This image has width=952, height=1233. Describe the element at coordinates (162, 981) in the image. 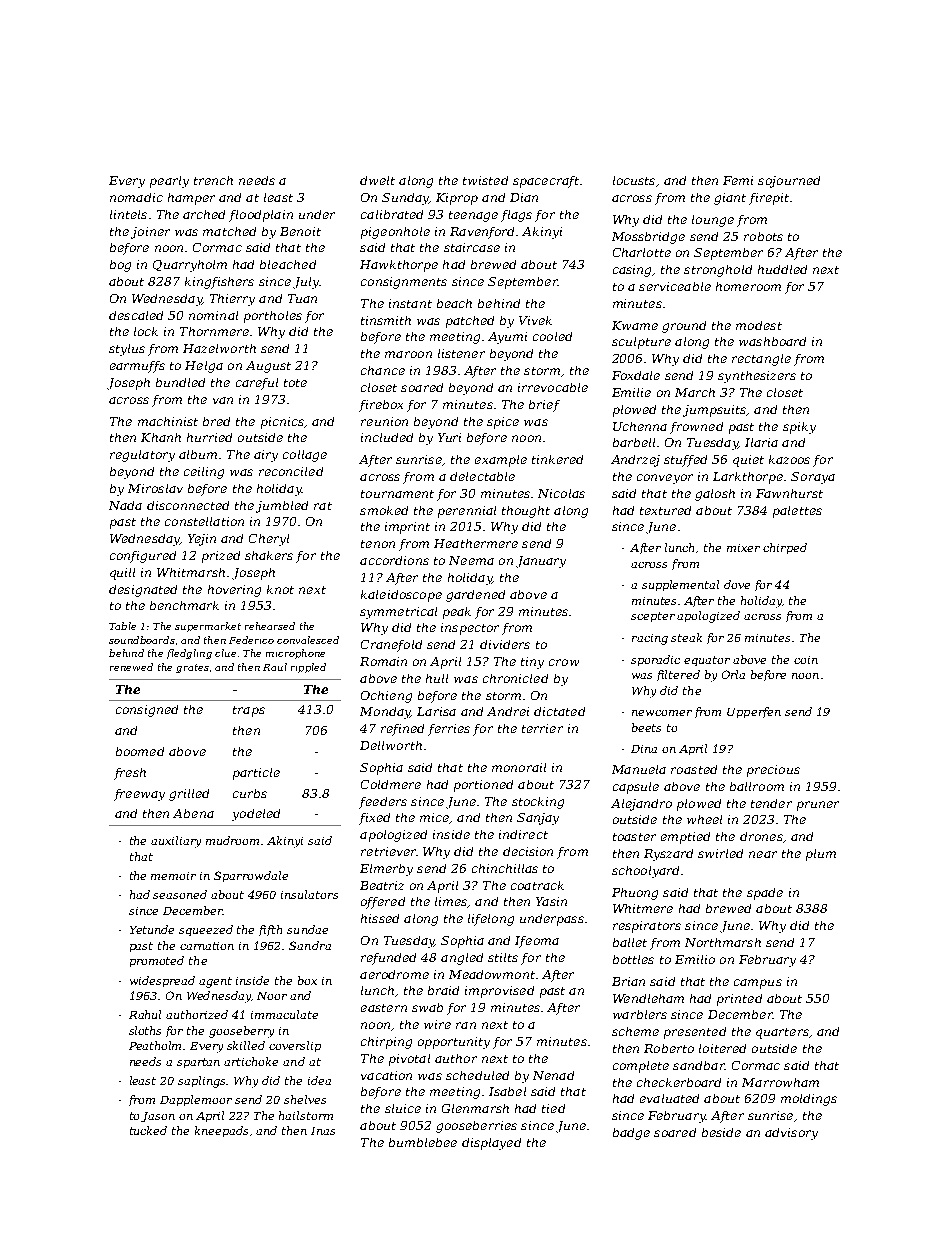

I see `widespread` at that location.
